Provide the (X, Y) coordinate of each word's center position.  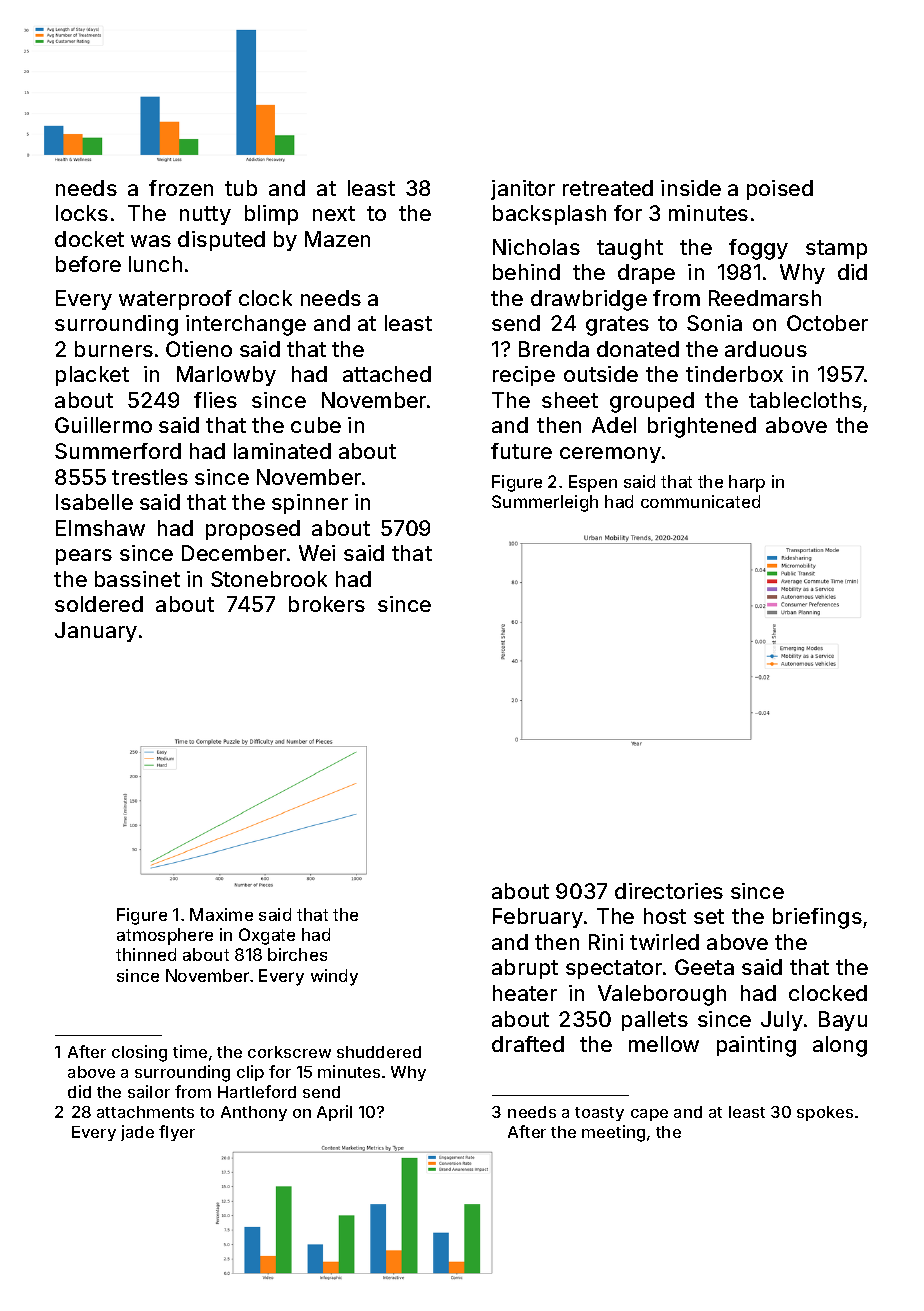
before (88, 264)
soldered (99, 604)
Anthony (254, 1113)
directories (669, 891)
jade (137, 1133)
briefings (817, 918)
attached (387, 374)
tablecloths (805, 400)
